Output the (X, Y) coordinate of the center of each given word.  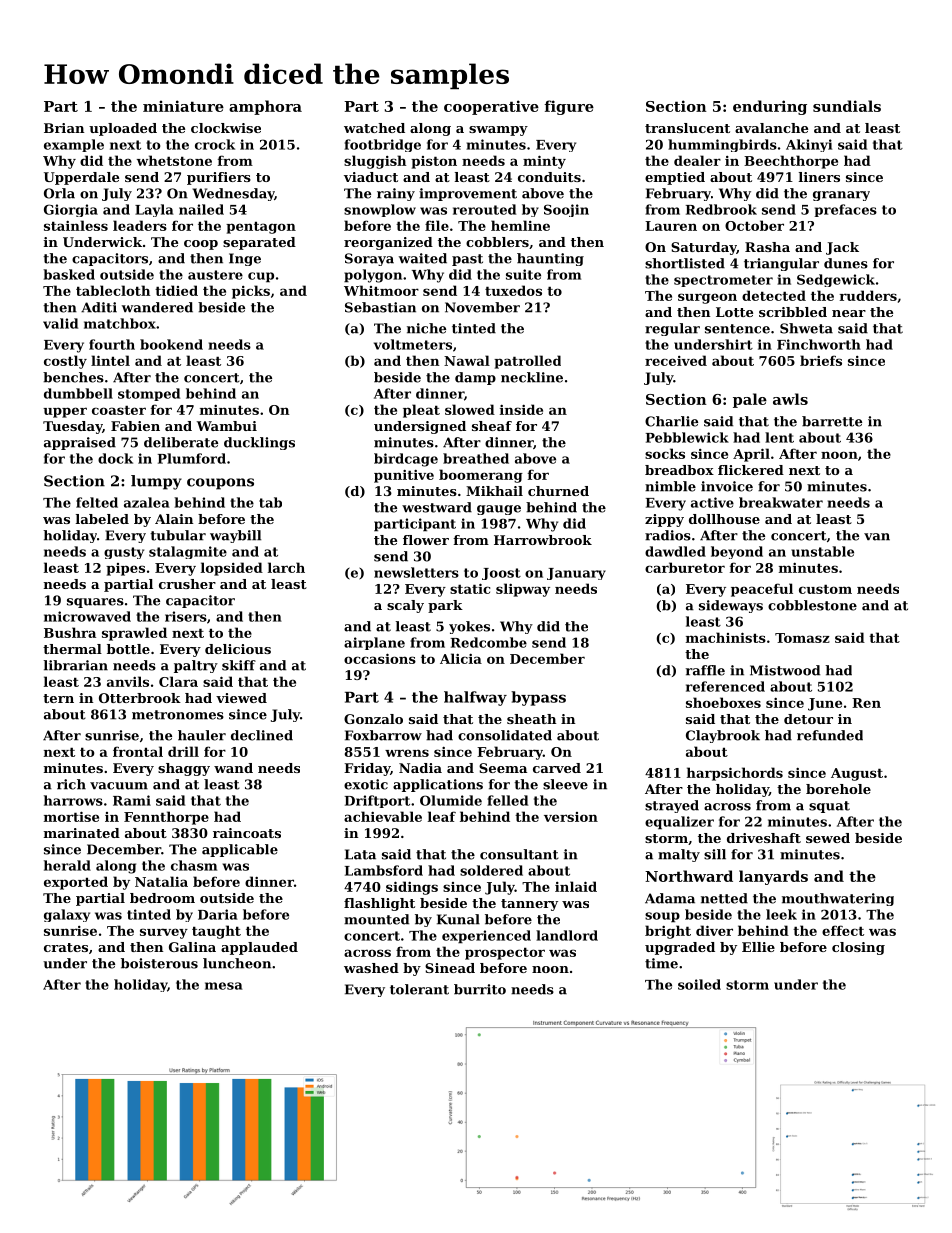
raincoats (247, 833)
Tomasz (802, 638)
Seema (503, 768)
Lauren (671, 226)
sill (715, 854)
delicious (238, 649)
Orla (59, 193)
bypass (538, 698)
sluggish (375, 162)
